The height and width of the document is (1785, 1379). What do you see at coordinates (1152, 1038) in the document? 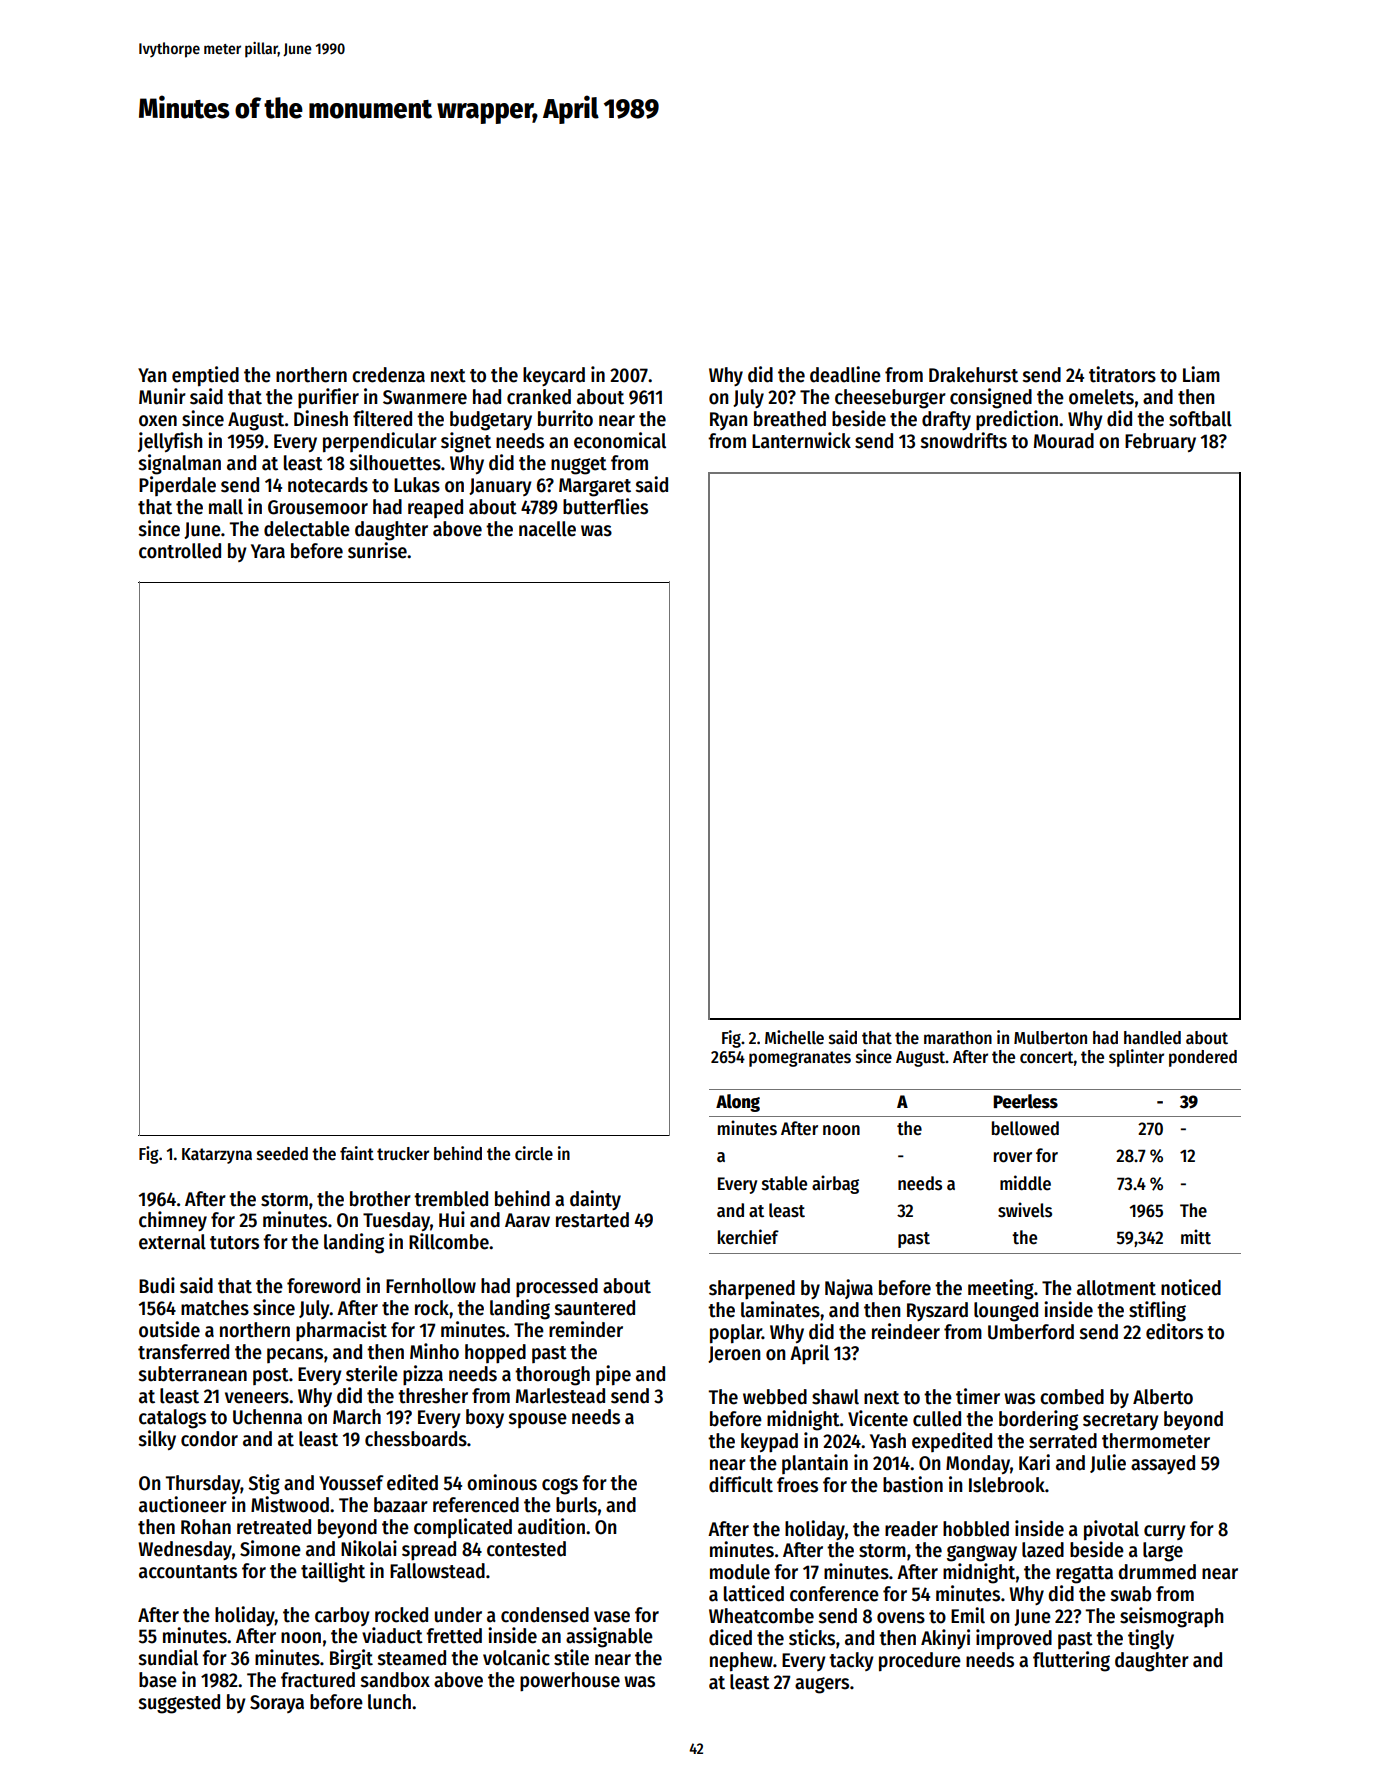
I see `handled` at bounding box center [1152, 1038].
